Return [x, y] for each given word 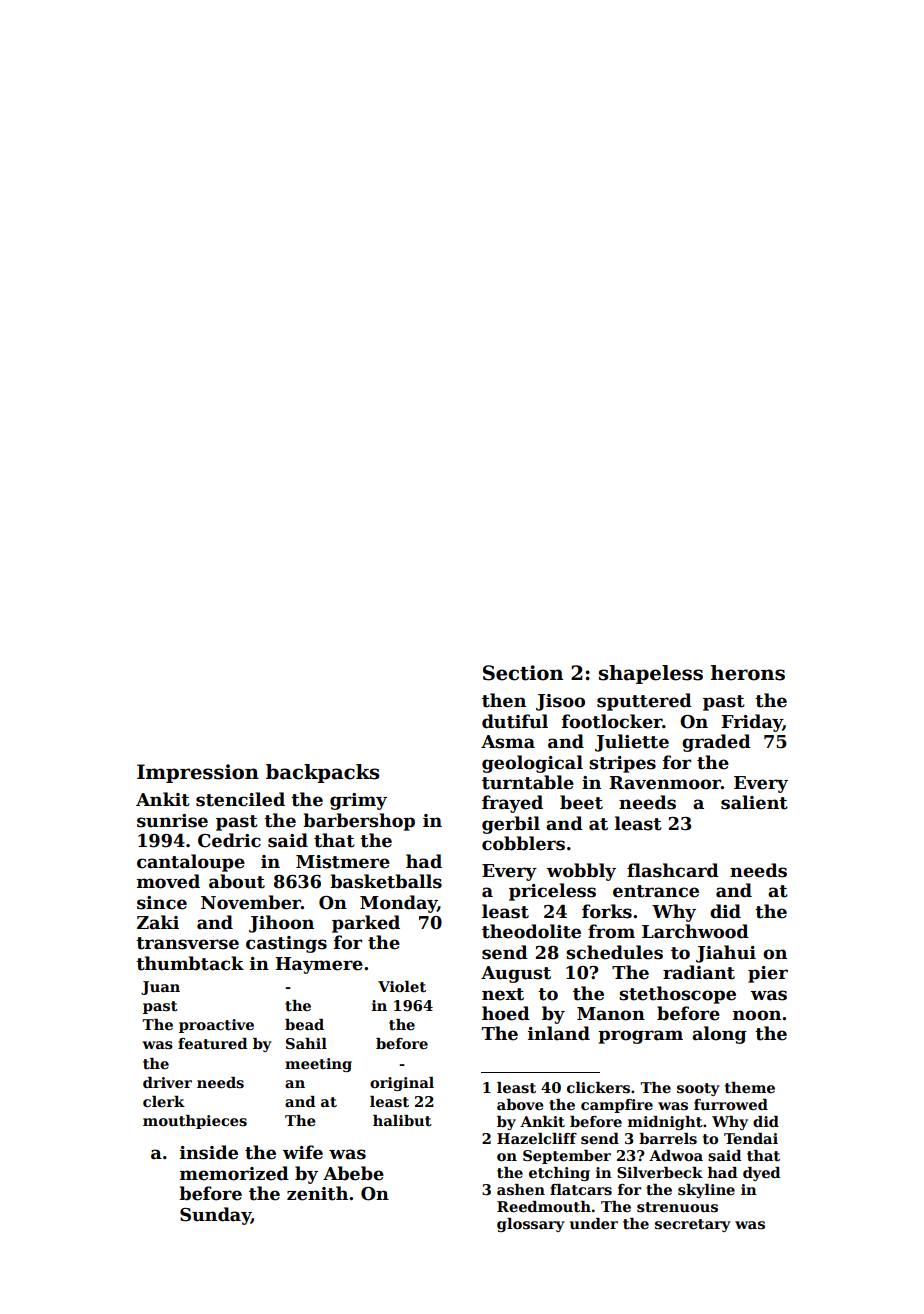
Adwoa [676, 1155]
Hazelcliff [537, 1138]
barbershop [359, 822]
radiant [699, 972]
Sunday [215, 1216]
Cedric [229, 840]
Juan [160, 988]
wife [303, 1152]
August [516, 974]
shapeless [651, 674]
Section [523, 673]
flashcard [673, 870]
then [504, 700]
